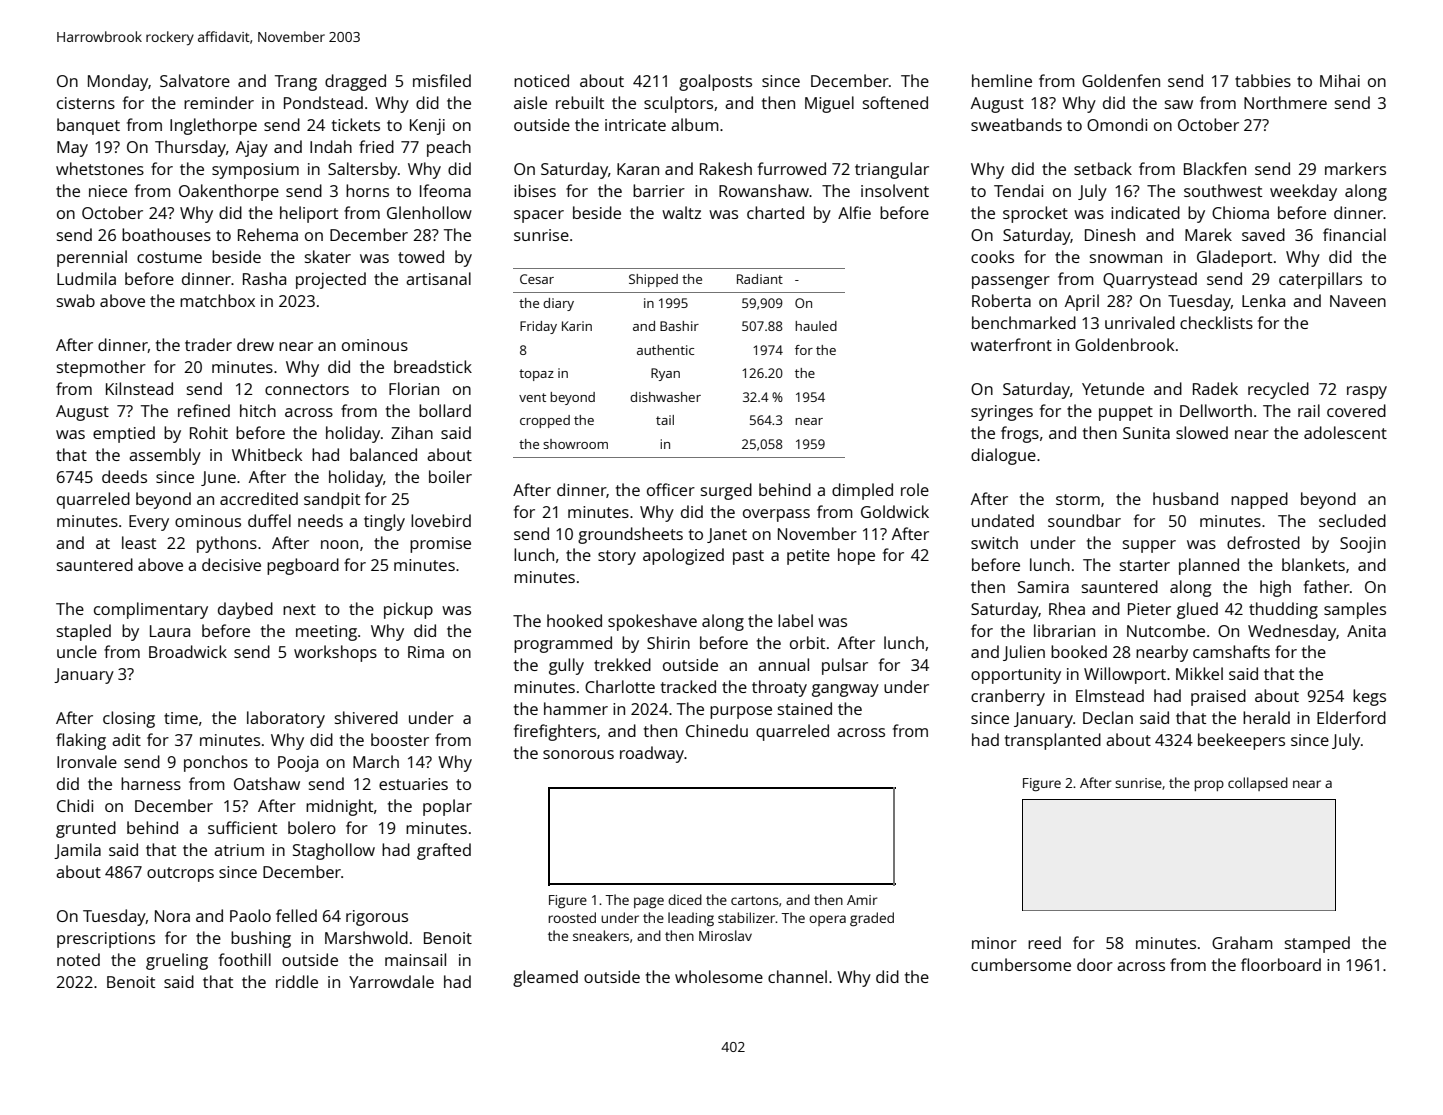 Image resolution: width=1443 pixels, height=1115 pixels. Describe the element at coordinates (1242, 942) in the image. I see `Graham` at that location.
